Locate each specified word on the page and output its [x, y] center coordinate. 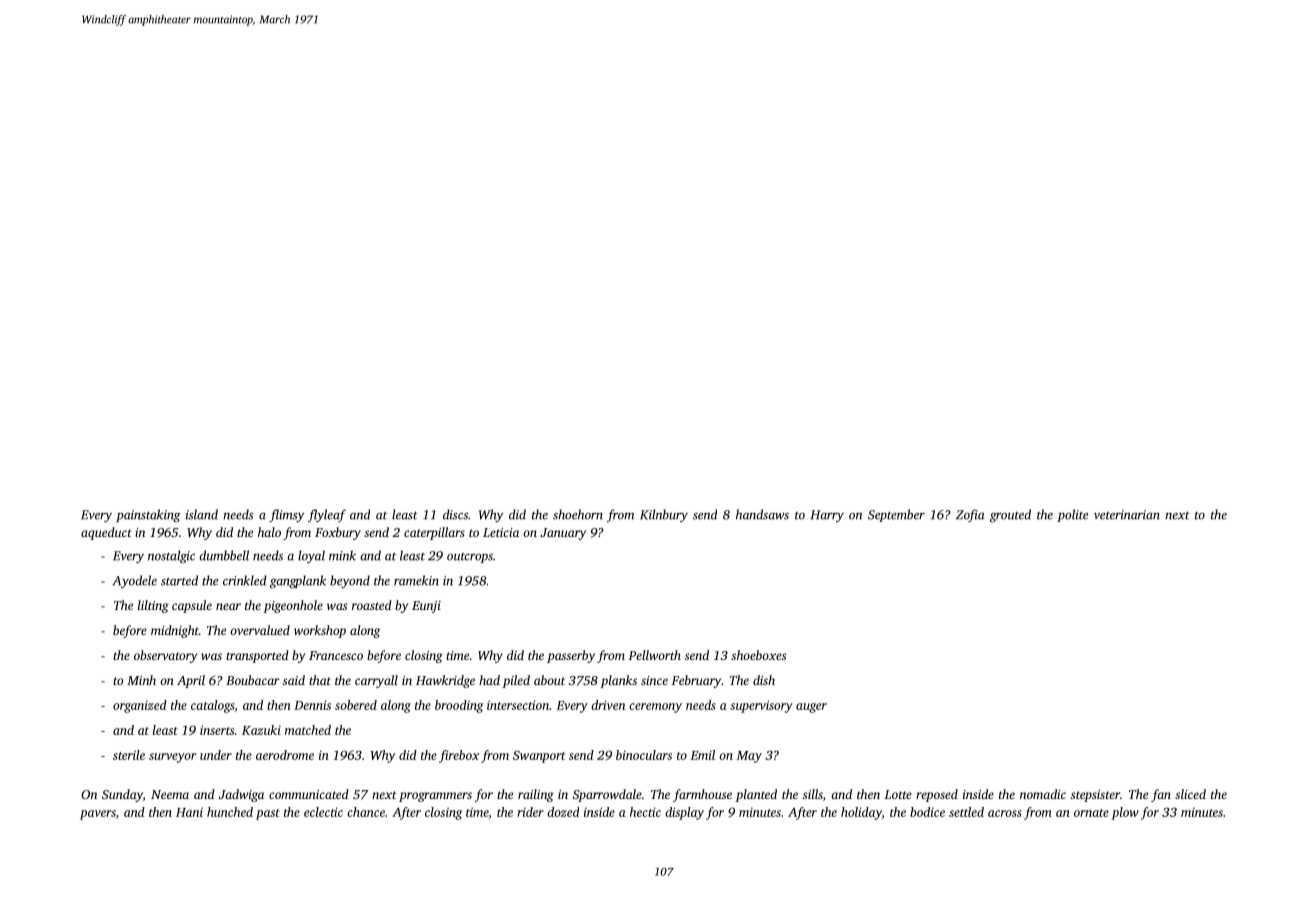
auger [811, 708]
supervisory [761, 706]
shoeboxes [758, 655]
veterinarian [1127, 515]
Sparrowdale [607, 795]
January [563, 534]
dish [764, 680]
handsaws [762, 514]
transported [257, 656]
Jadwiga [241, 795]
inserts [217, 730]
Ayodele [135, 581]
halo [269, 532]
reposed [937, 795]
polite [1072, 515]
